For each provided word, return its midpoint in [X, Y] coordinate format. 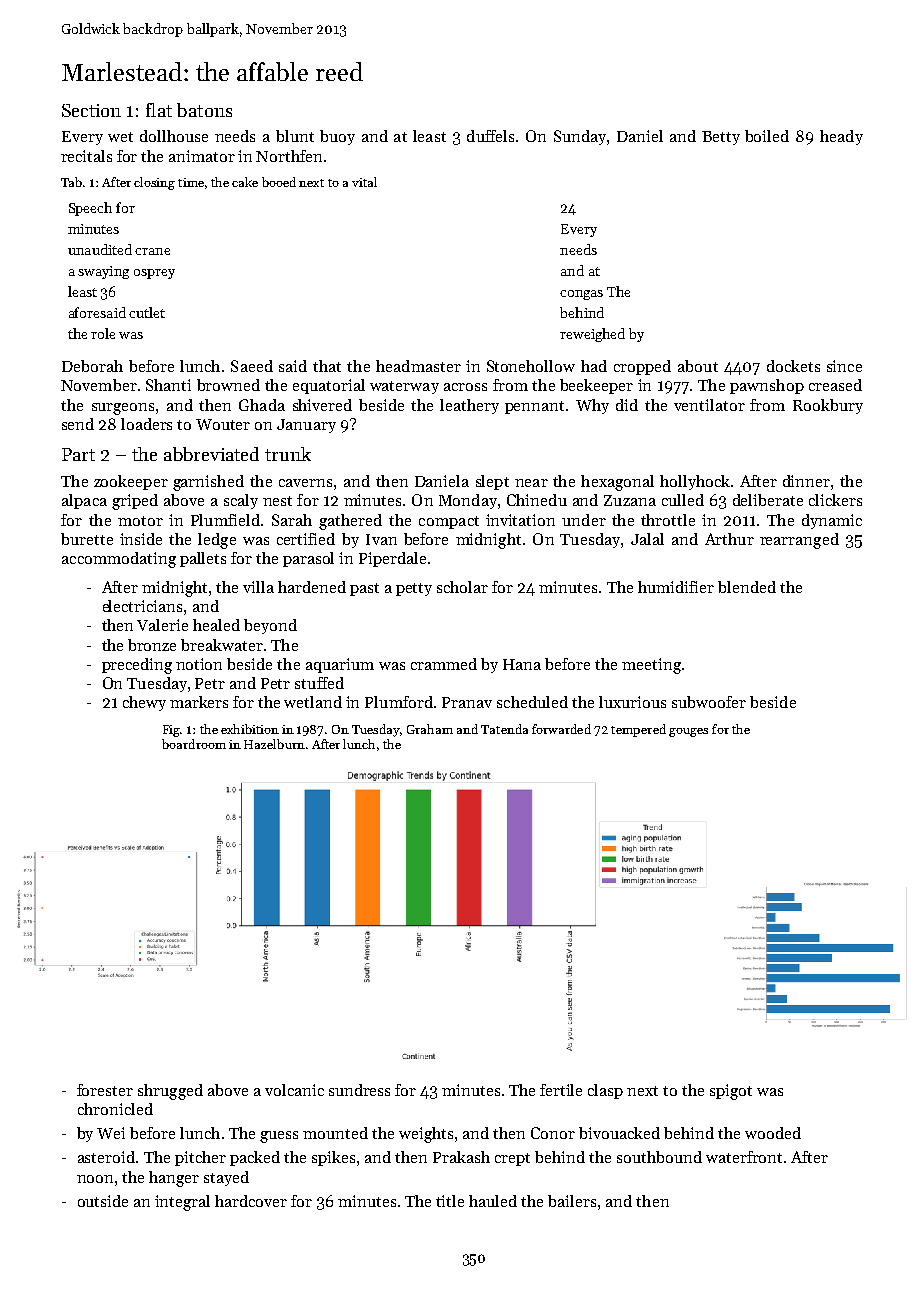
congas [581, 295]
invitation [520, 520]
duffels [490, 136]
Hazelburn [274, 744]
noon [95, 1179]
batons [204, 110]
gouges [688, 732]
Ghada [262, 405]
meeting [651, 666]
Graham [430, 729]
